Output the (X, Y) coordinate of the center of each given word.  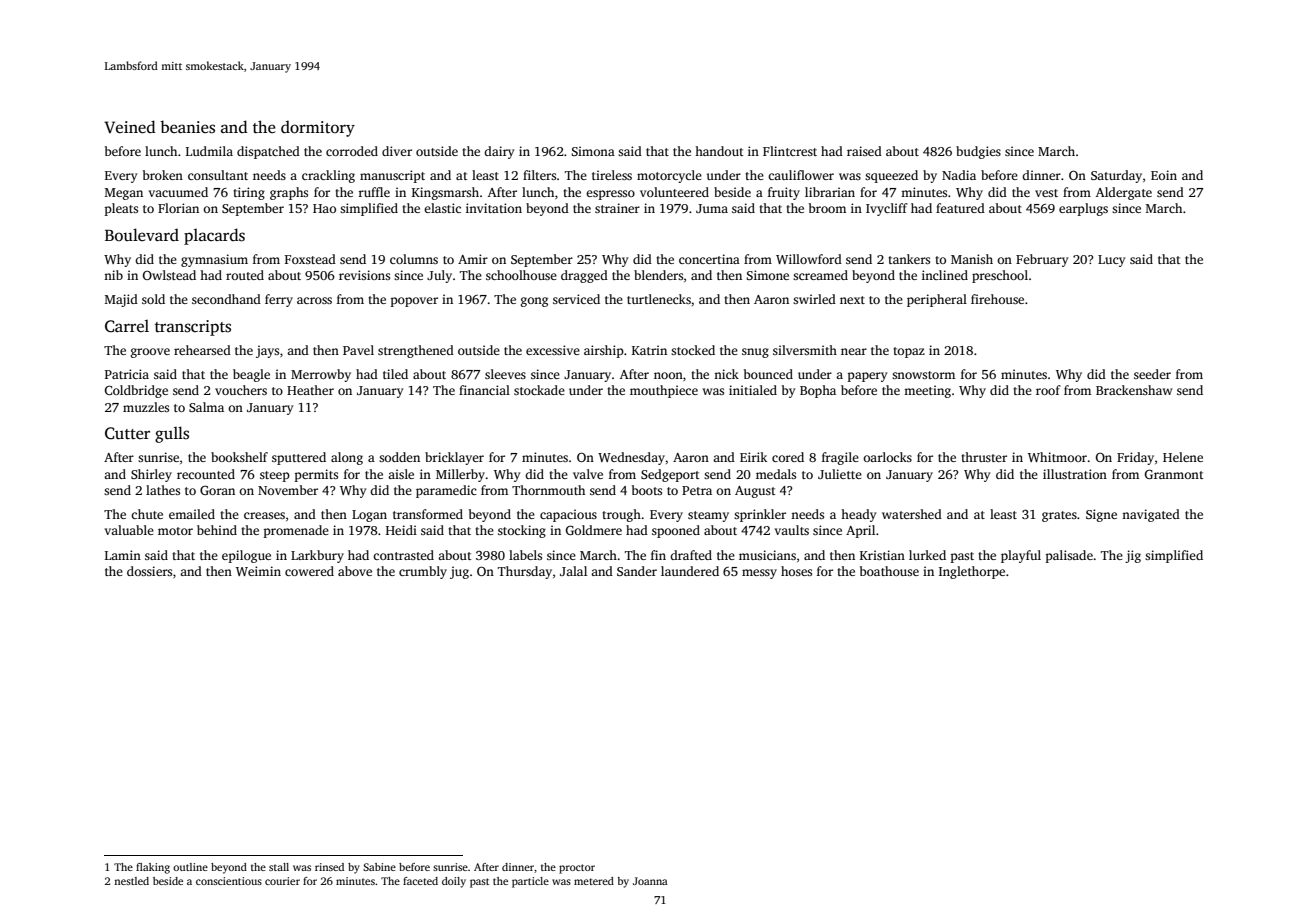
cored (788, 457)
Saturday (1116, 176)
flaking (153, 868)
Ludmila (209, 151)
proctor (577, 869)
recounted (206, 474)
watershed (912, 514)
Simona (593, 151)
